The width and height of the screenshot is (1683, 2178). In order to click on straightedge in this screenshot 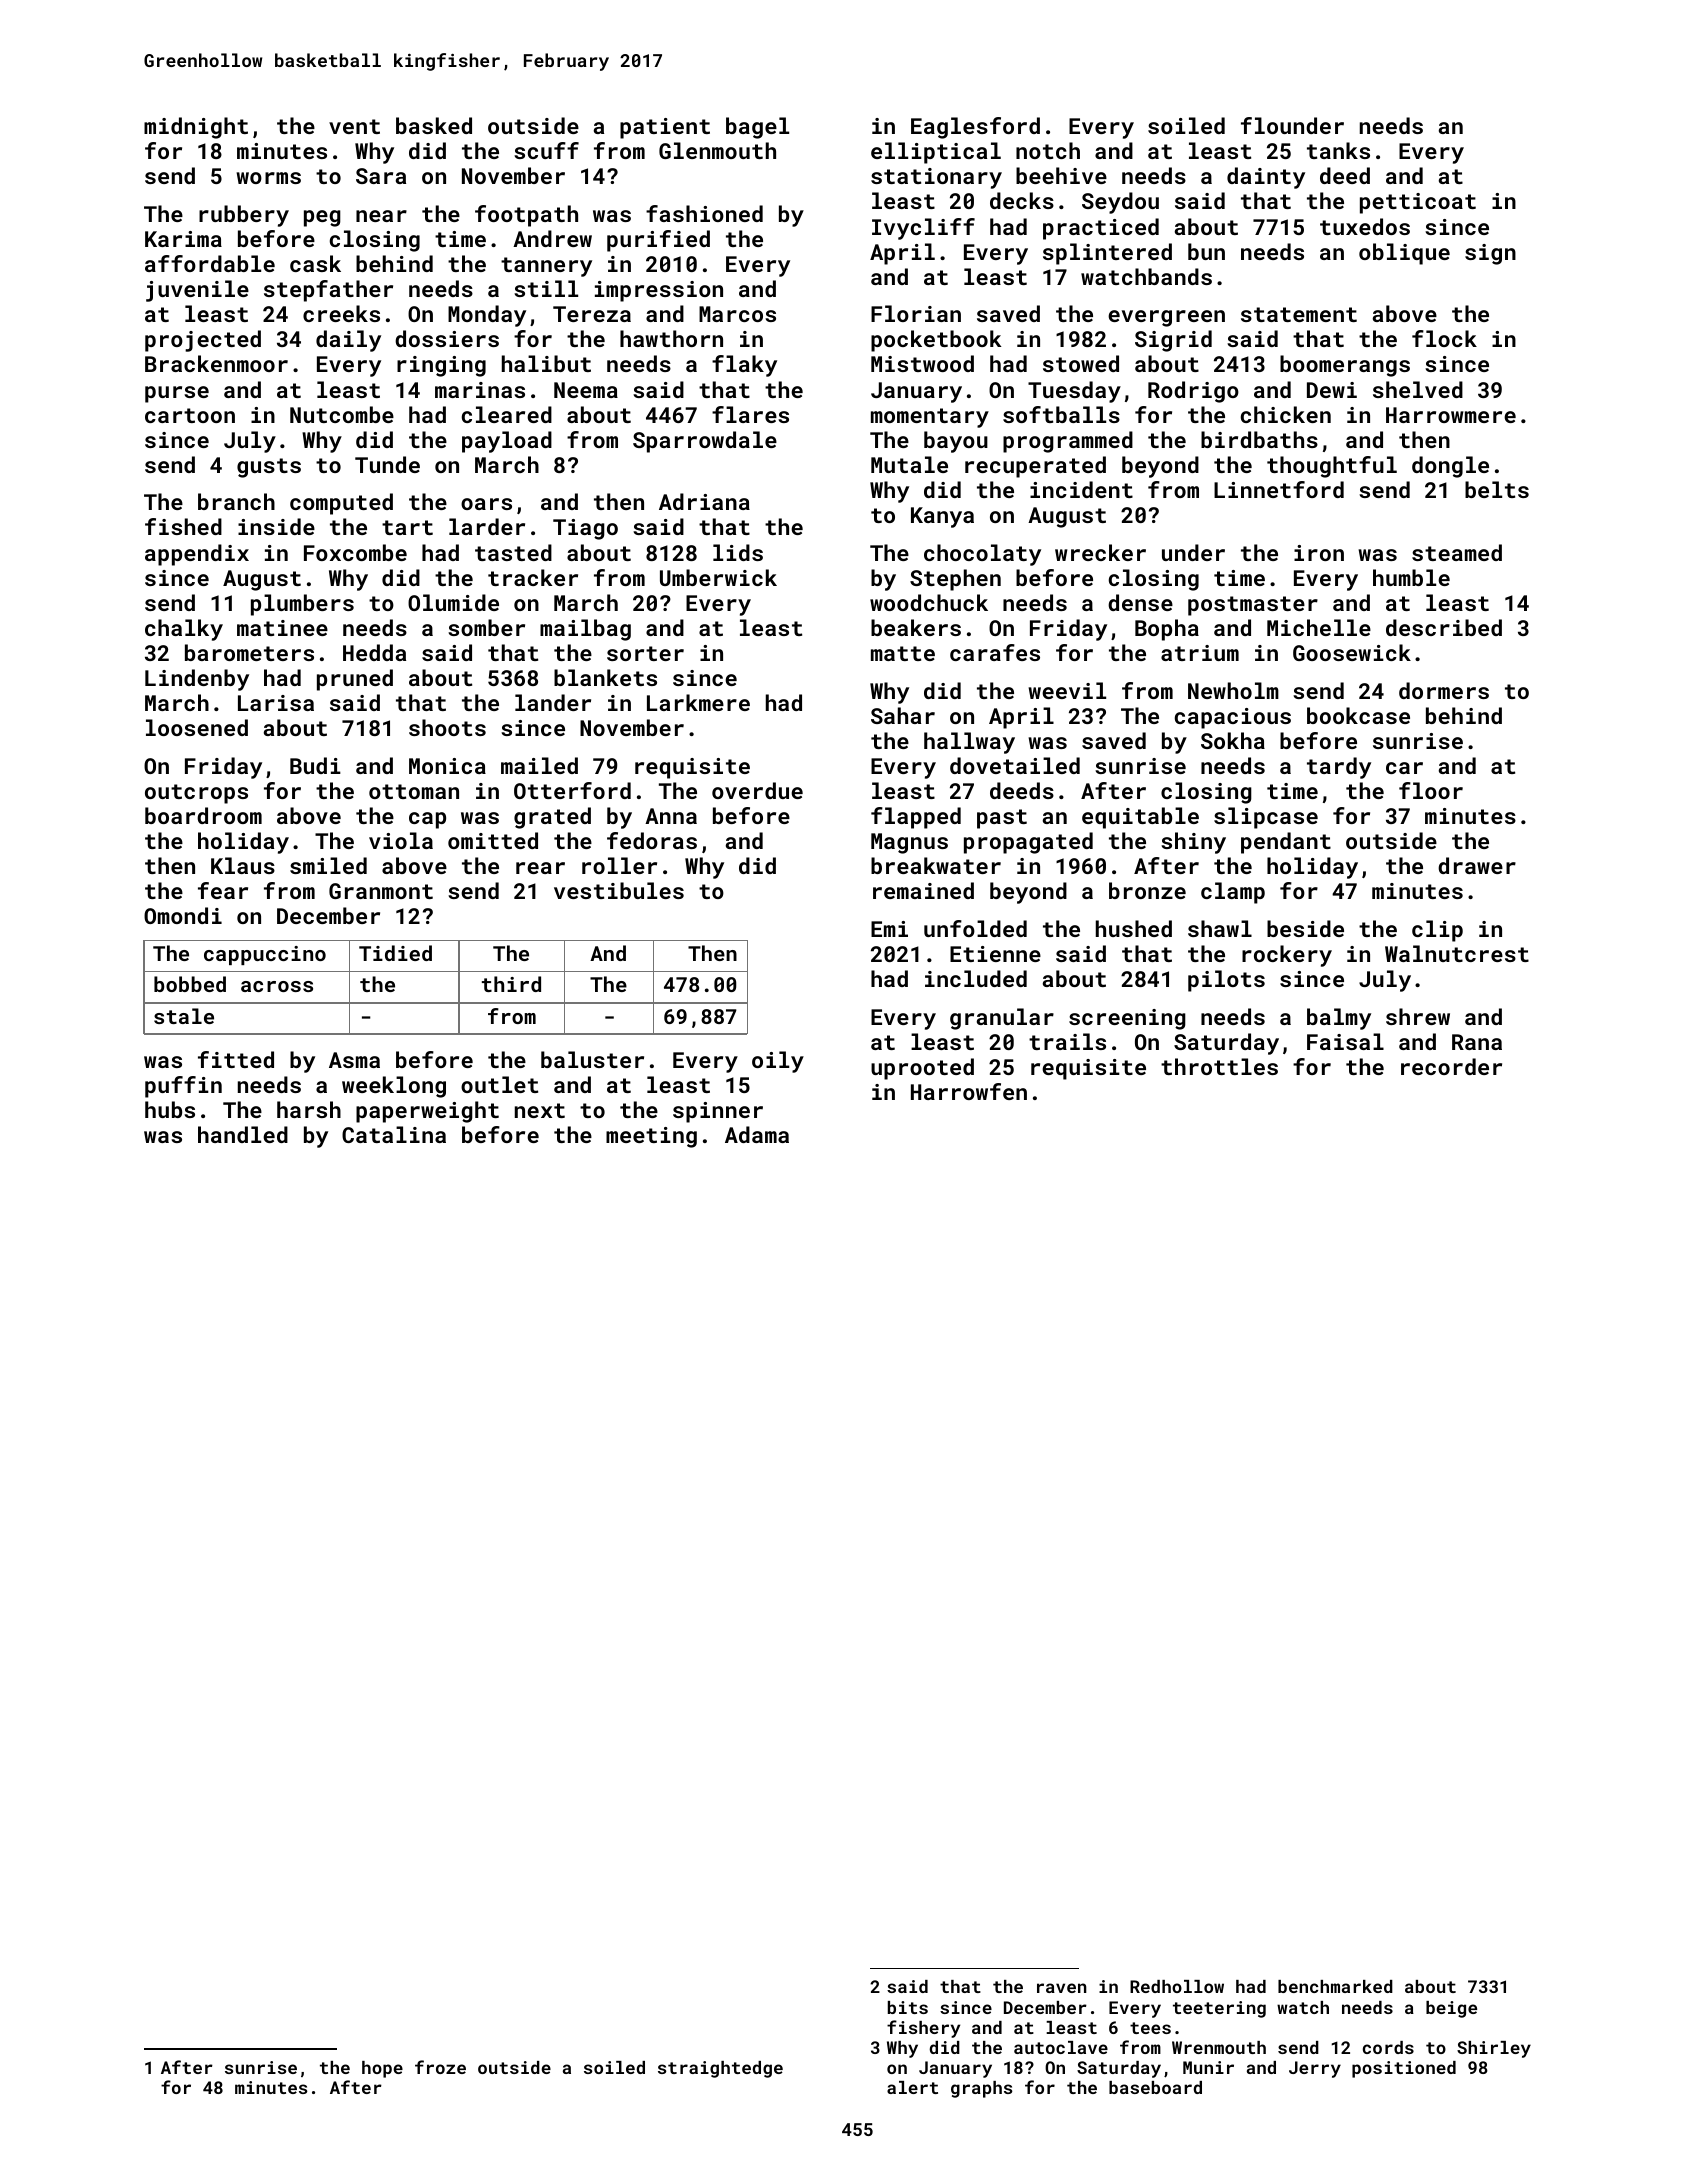, I will do `click(720, 2069)`.
